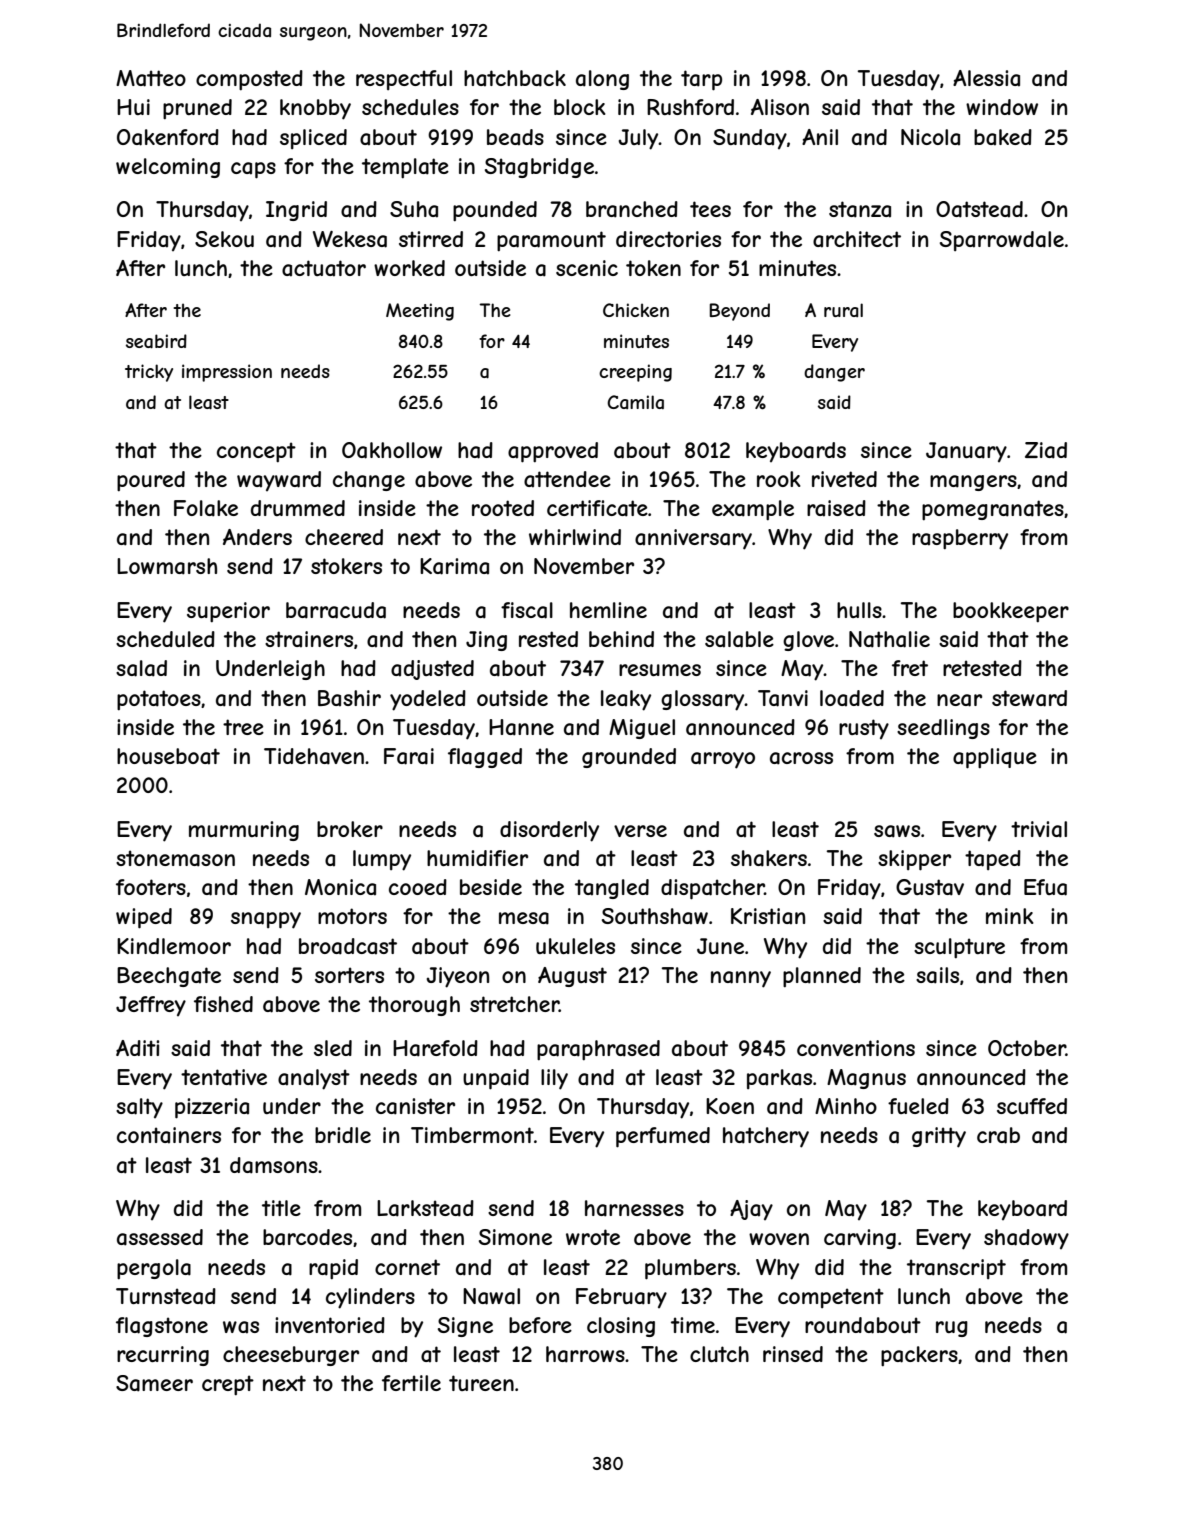  What do you see at coordinates (979, 209) in the screenshot?
I see `Oatstead` at bounding box center [979, 209].
